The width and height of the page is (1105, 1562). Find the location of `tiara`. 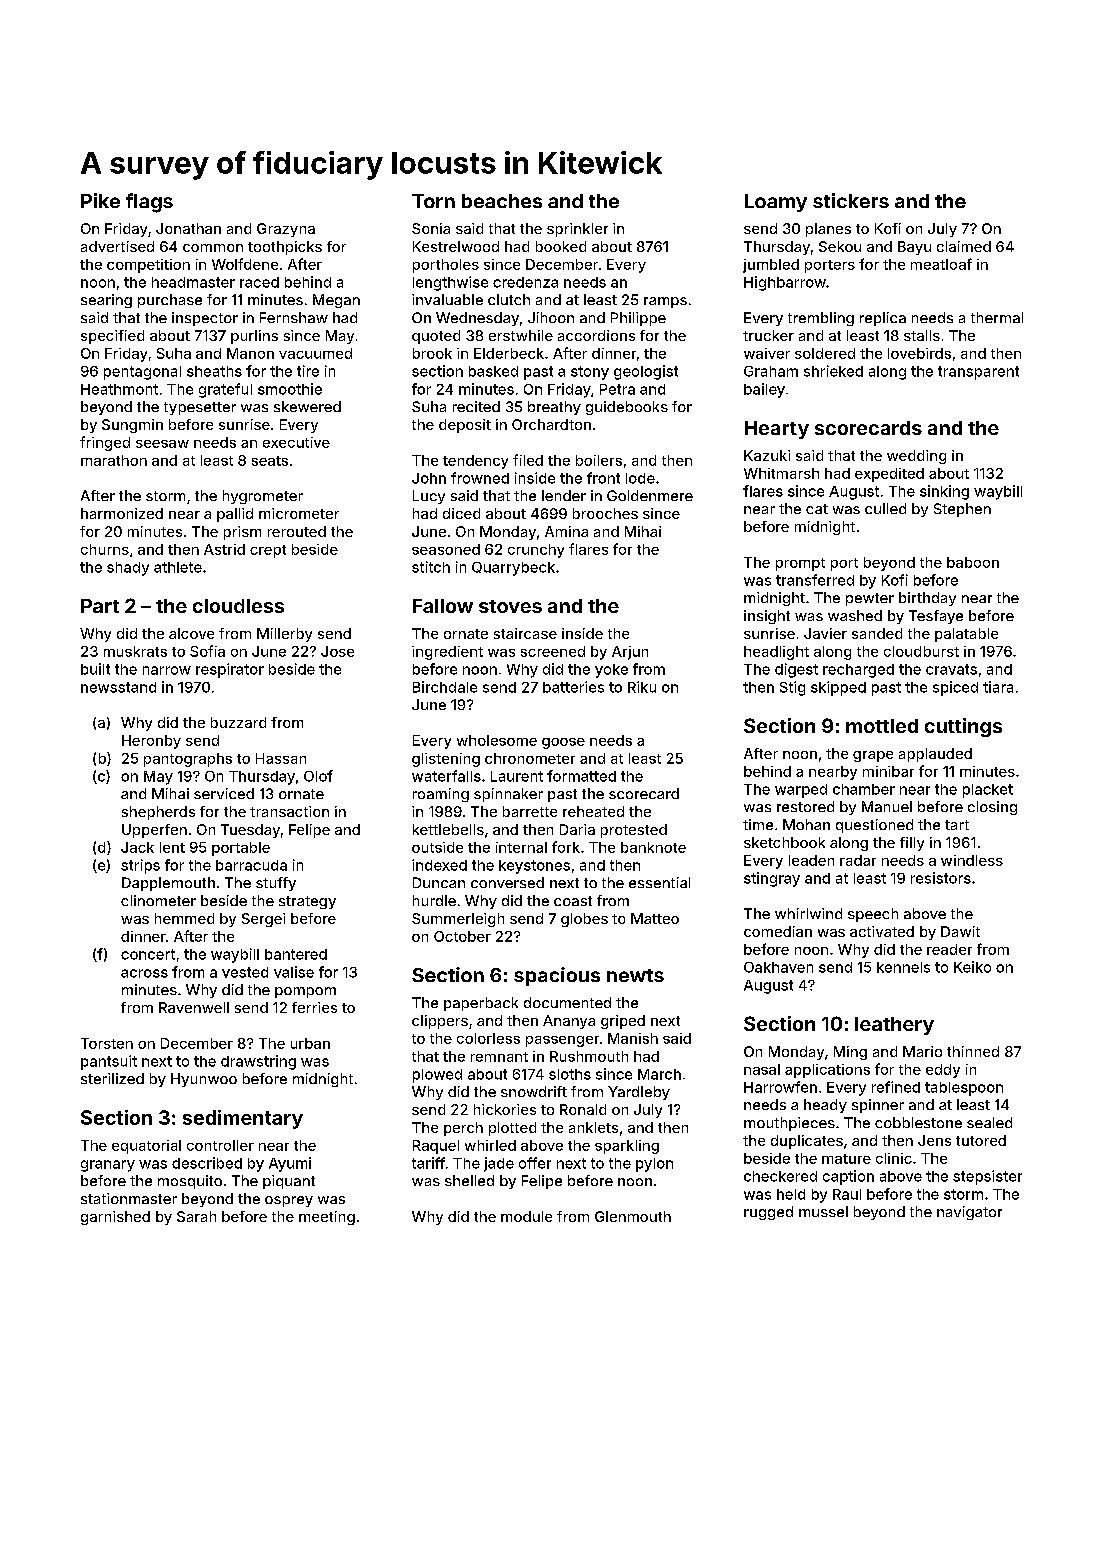

tiara is located at coordinates (998, 687).
